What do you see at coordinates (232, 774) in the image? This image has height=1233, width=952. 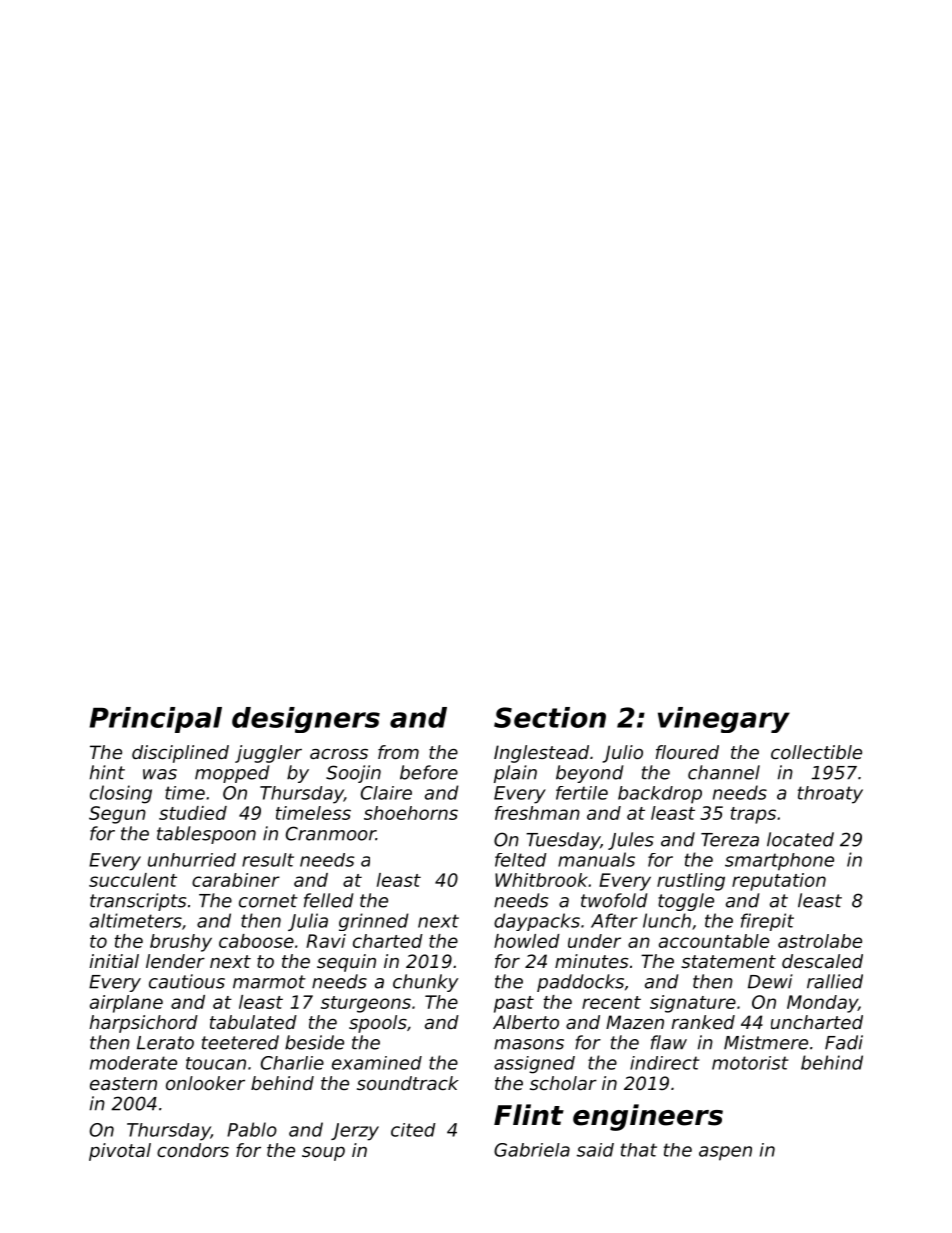 I see `mopped` at bounding box center [232, 774].
